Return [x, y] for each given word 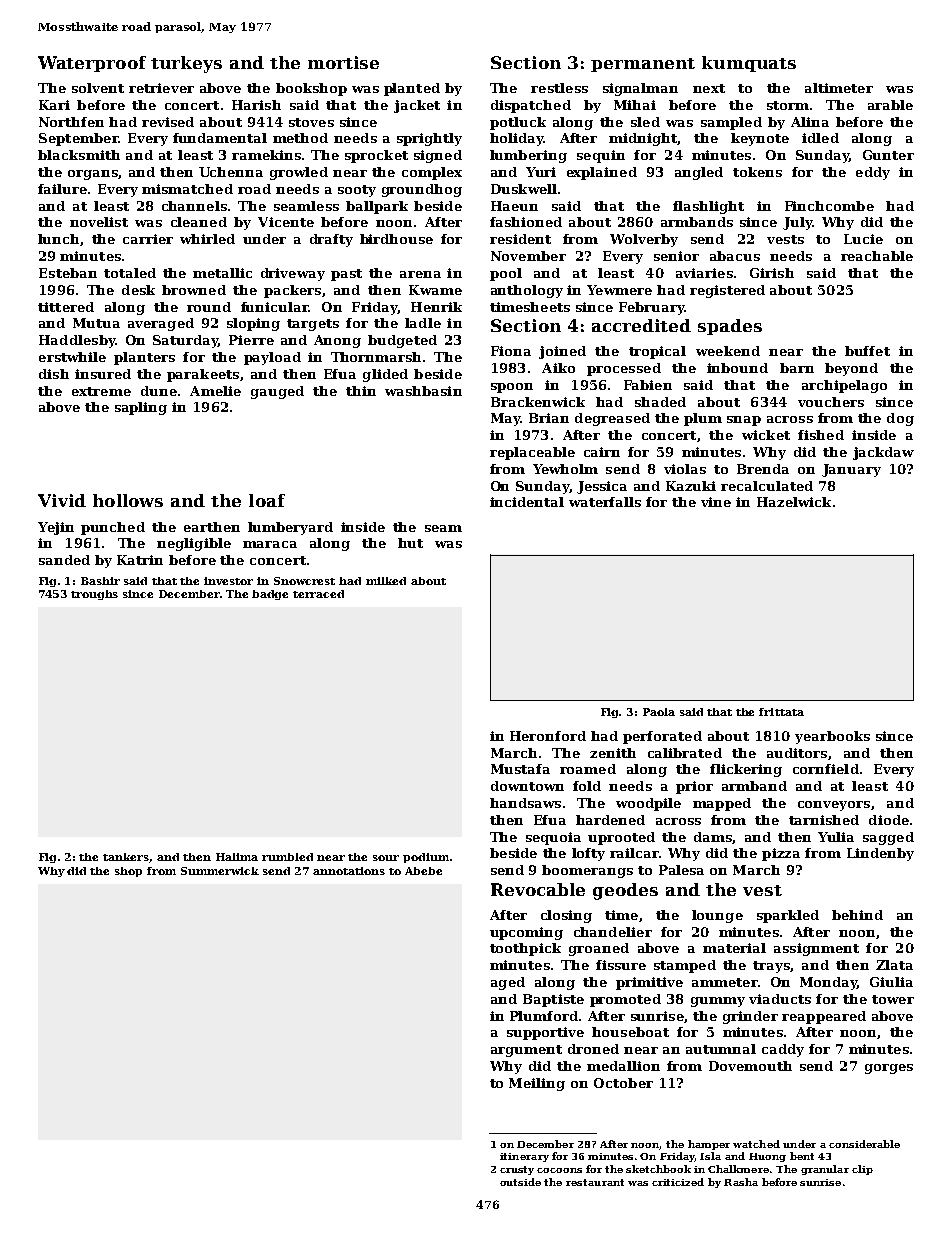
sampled [731, 123]
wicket [766, 435]
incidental [527, 502]
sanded [64, 560]
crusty [517, 1170]
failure [62, 189]
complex [432, 173]
